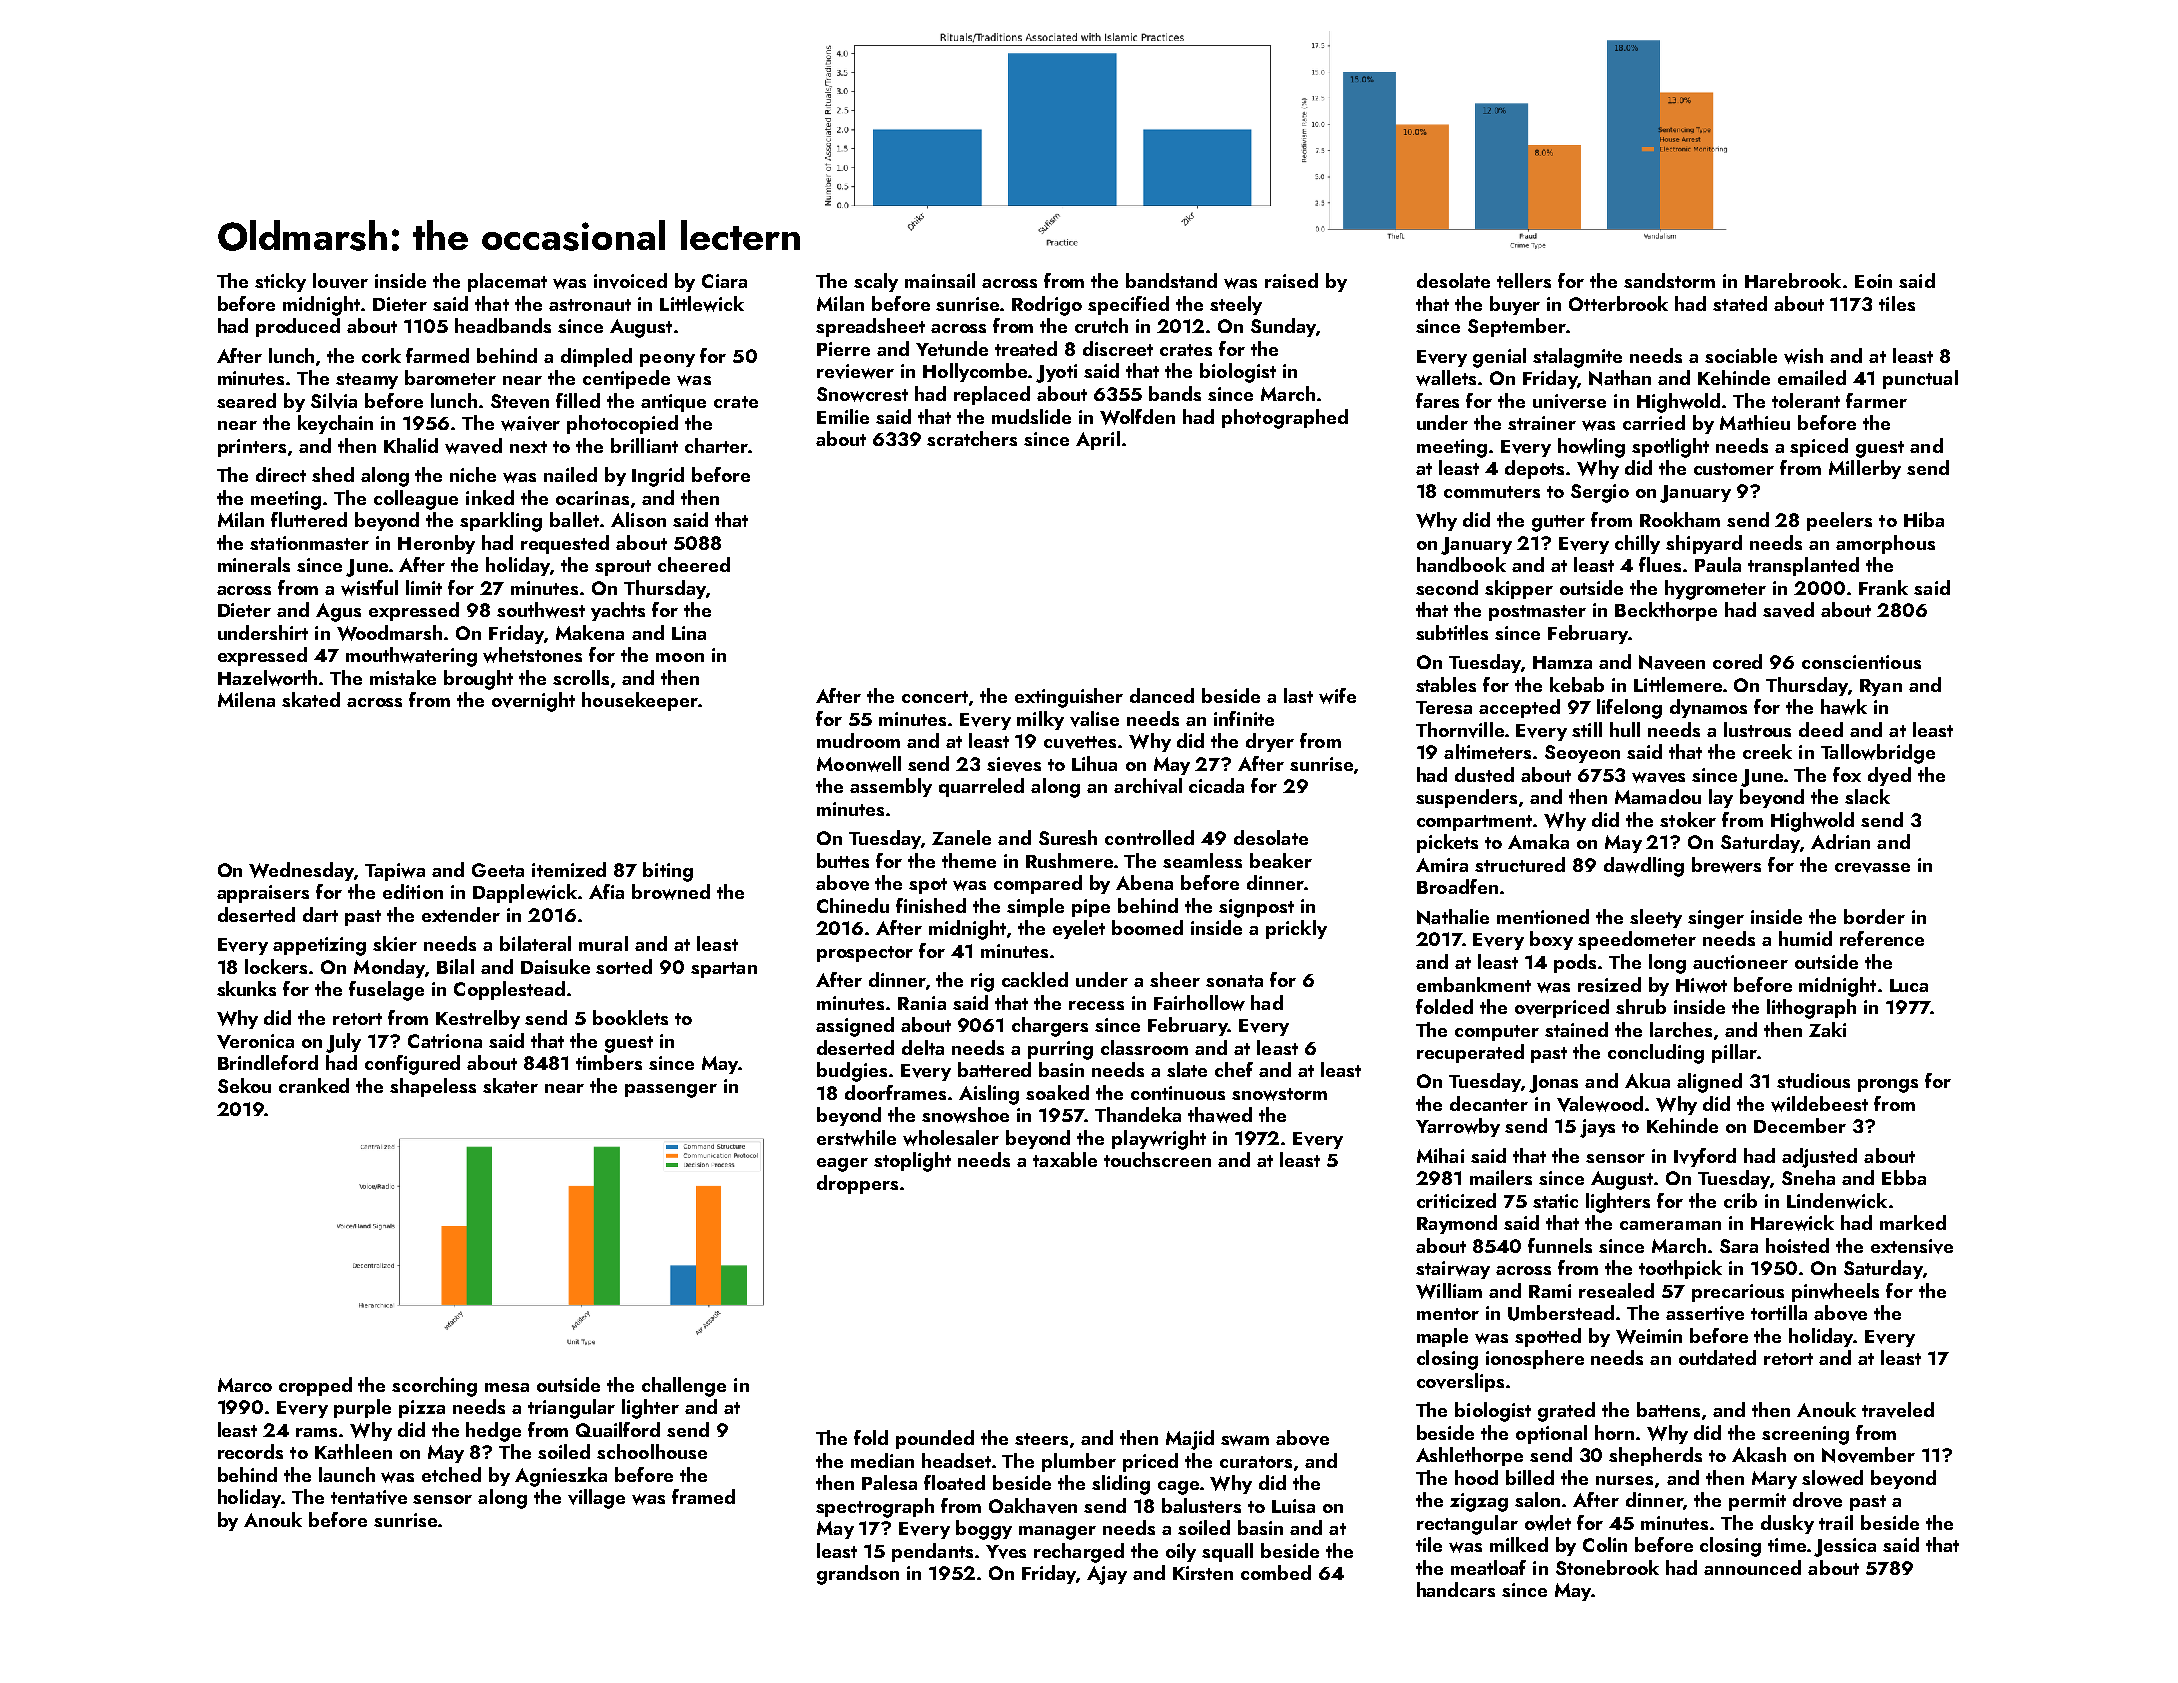  What do you see at coordinates (1144, 1047) in the screenshot?
I see `classroom` at bounding box center [1144, 1047].
